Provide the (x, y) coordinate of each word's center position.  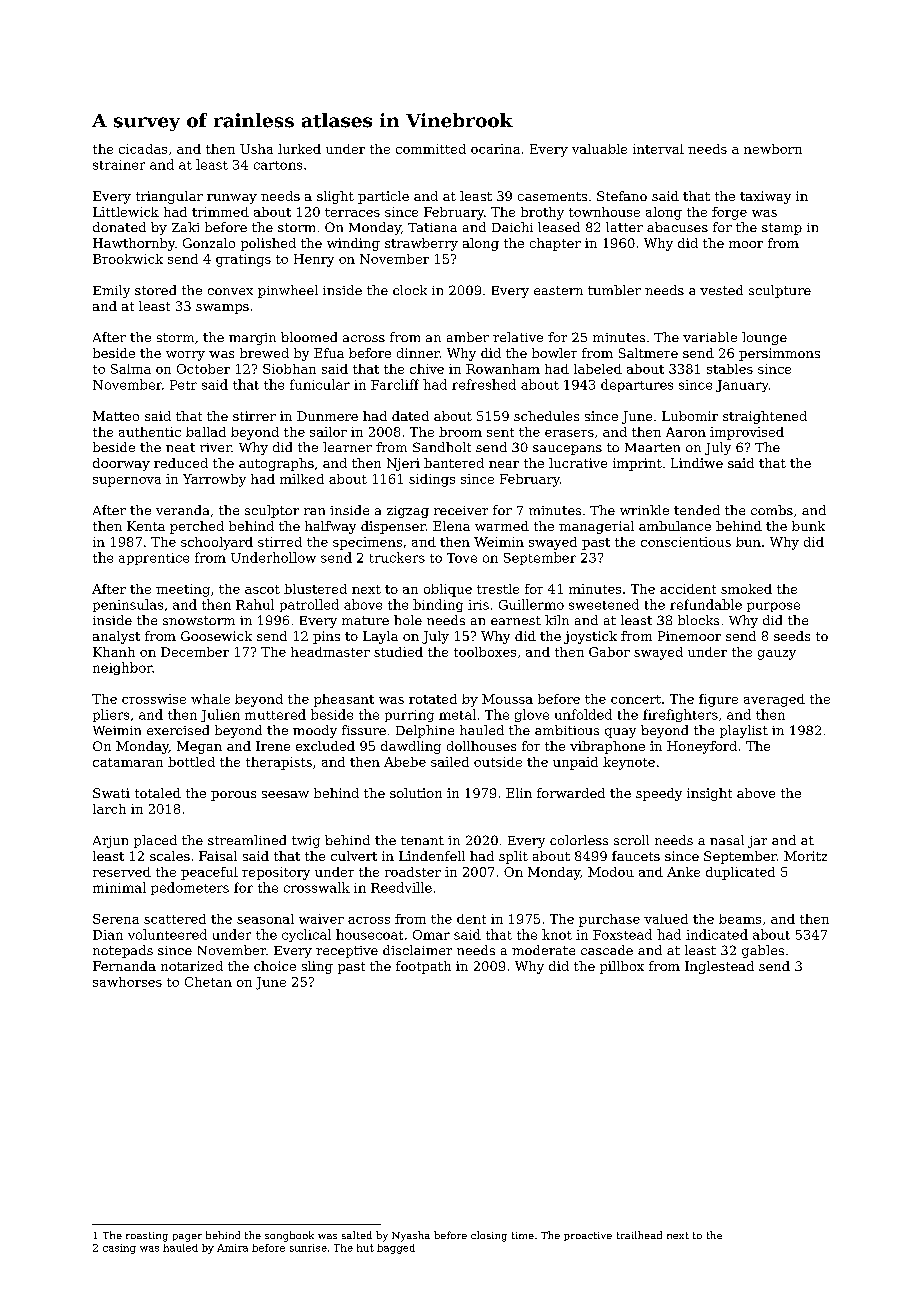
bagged (396, 1249)
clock (410, 290)
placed (155, 841)
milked (302, 479)
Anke (683, 872)
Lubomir (690, 416)
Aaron (686, 432)
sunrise (308, 1248)
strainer (119, 165)
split (513, 857)
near (504, 464)
